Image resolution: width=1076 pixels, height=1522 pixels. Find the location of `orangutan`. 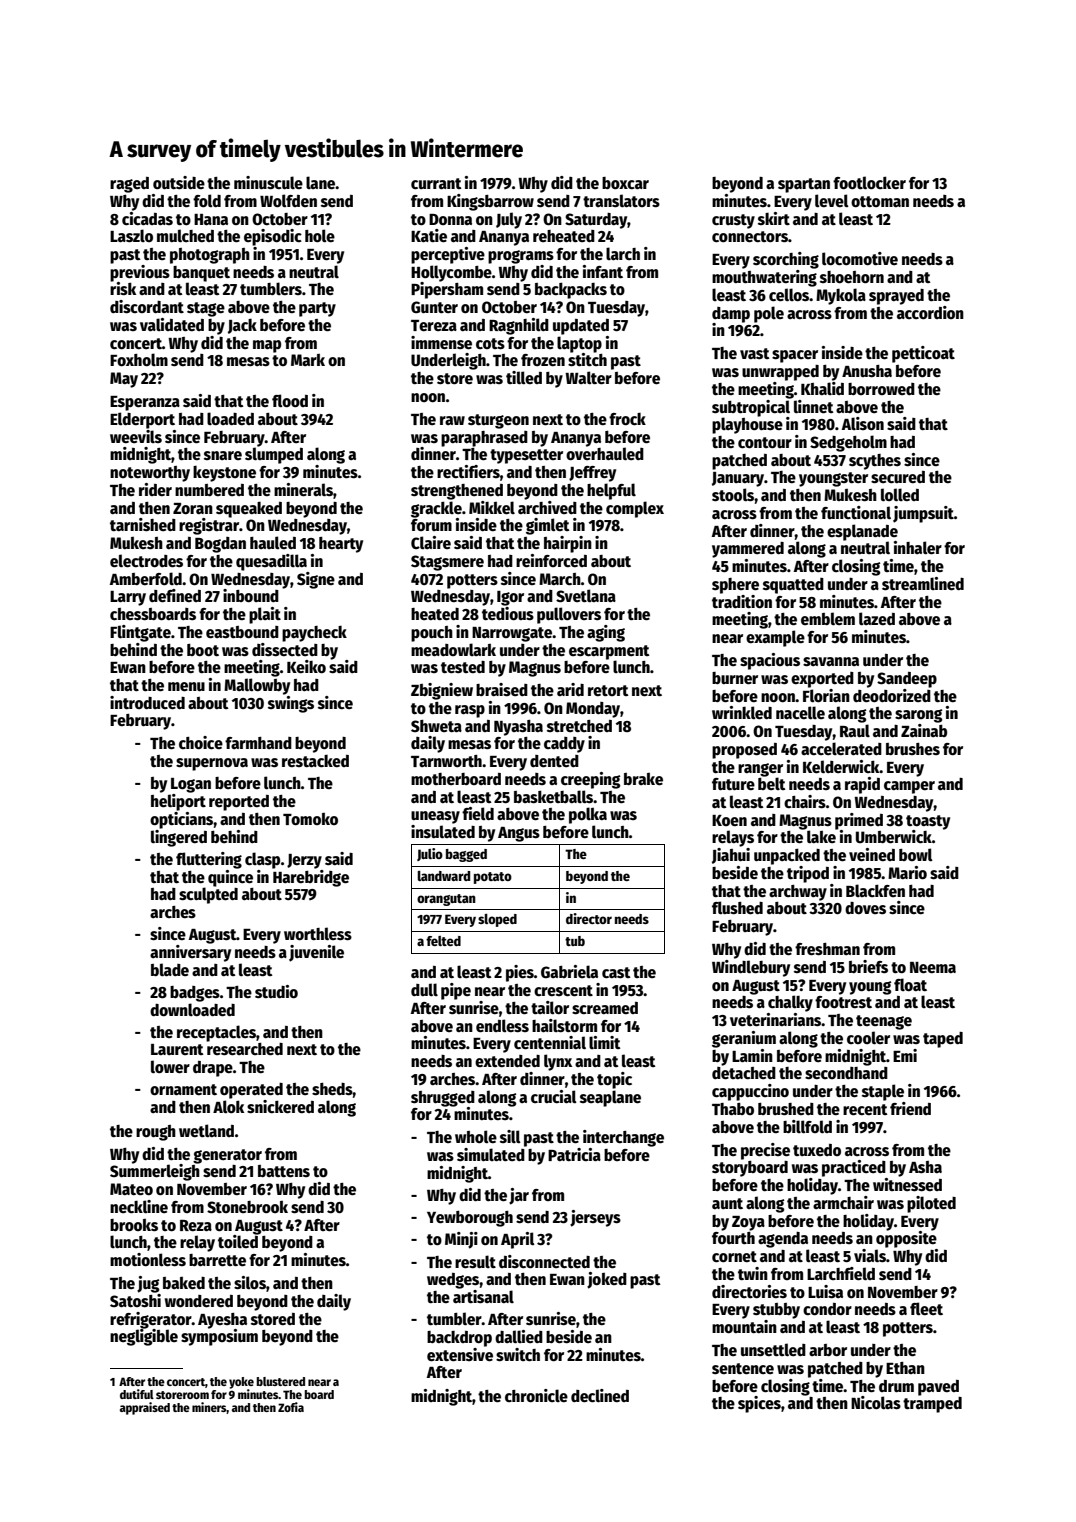

orangutan is located at coordinates (446, 900).
